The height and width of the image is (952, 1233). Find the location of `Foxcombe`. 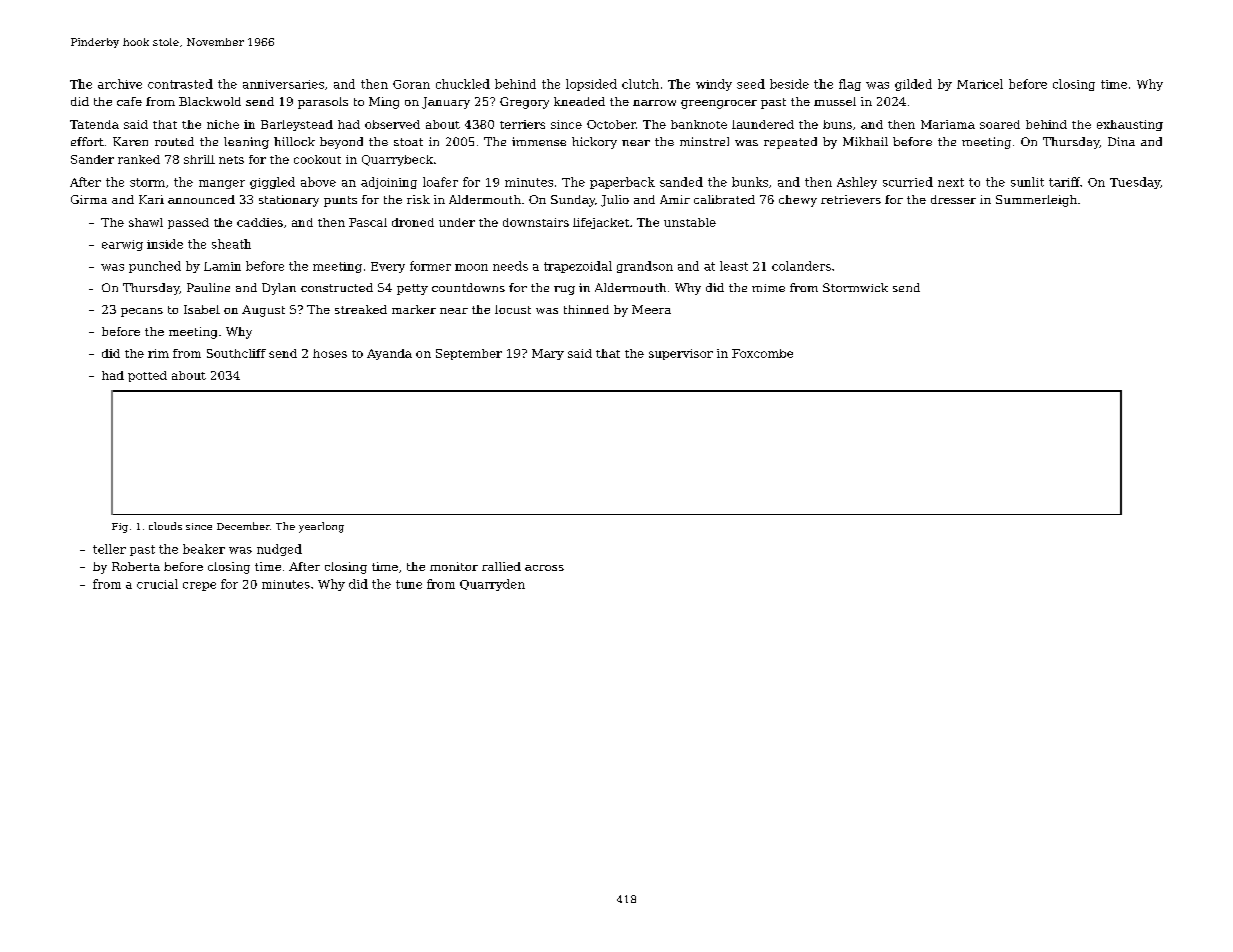

Foxcombe is located at coordinates (762, 353).
